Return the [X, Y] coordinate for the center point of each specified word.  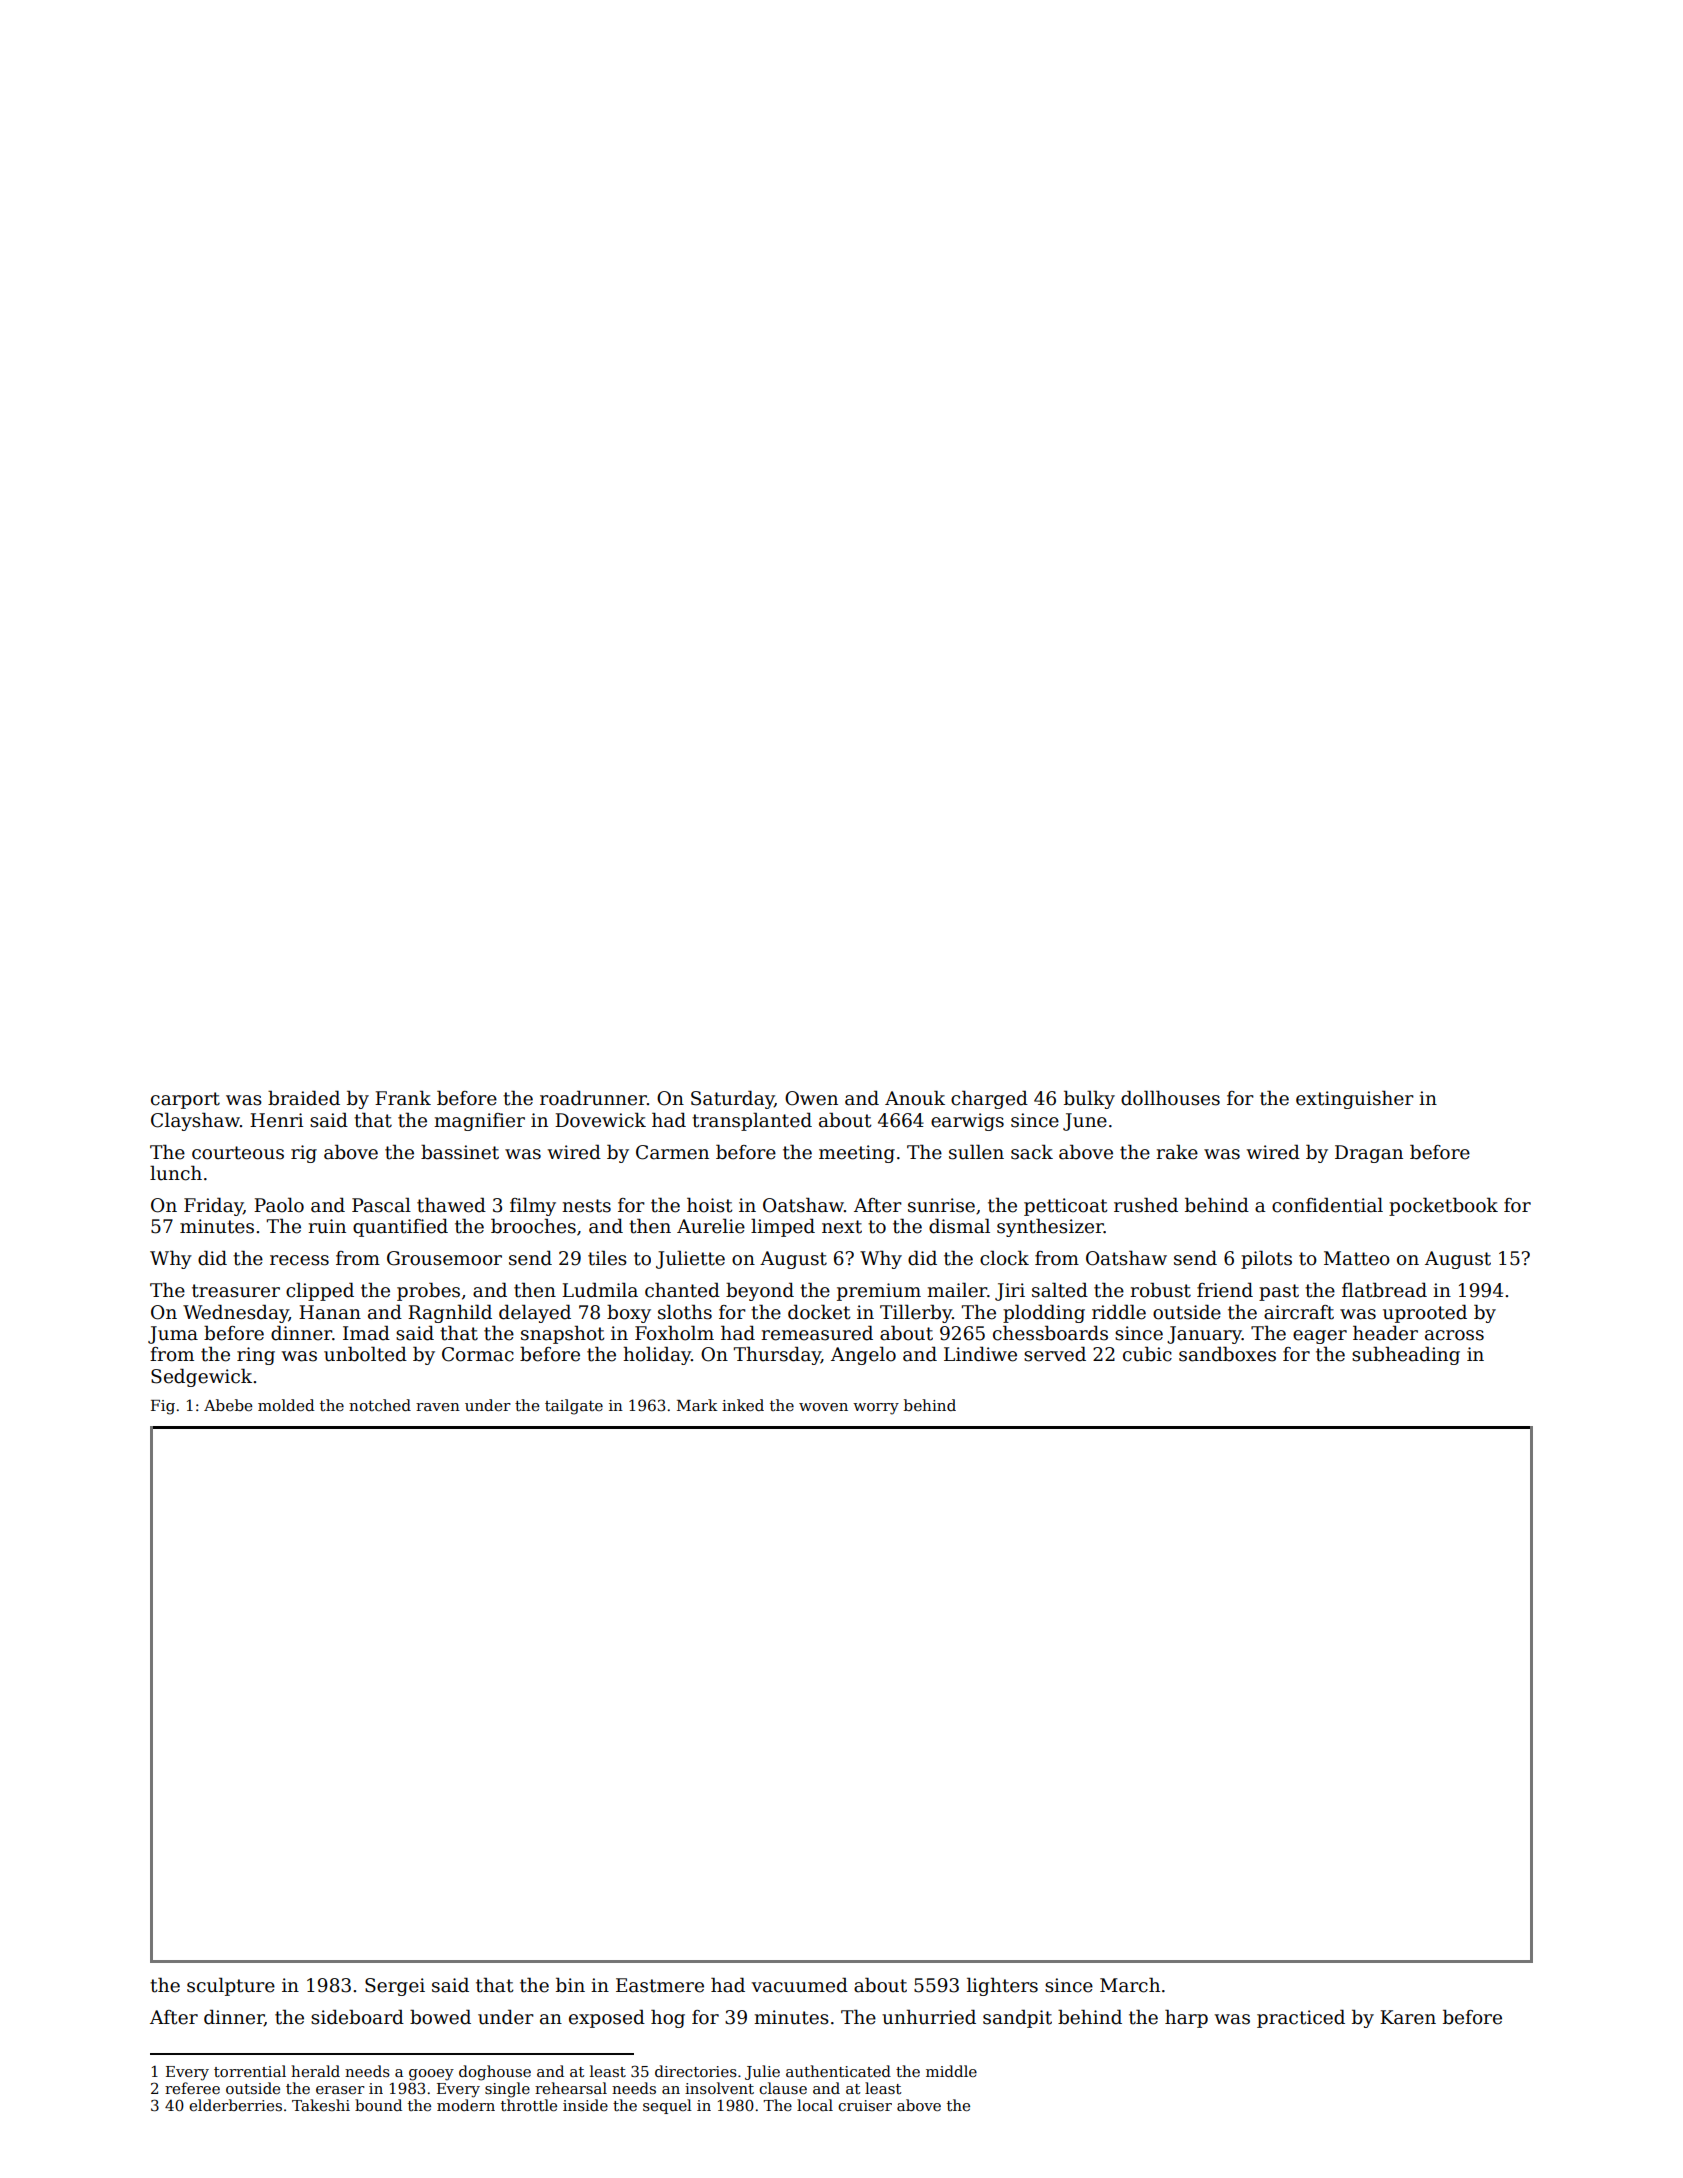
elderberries [235, 2105]
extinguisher [1355, 1099]
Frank [403, 1098]
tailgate [574, 1407]
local [815, 2105]
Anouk [915, 1098]
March [1130, 1985]
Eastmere [660, 1985]
